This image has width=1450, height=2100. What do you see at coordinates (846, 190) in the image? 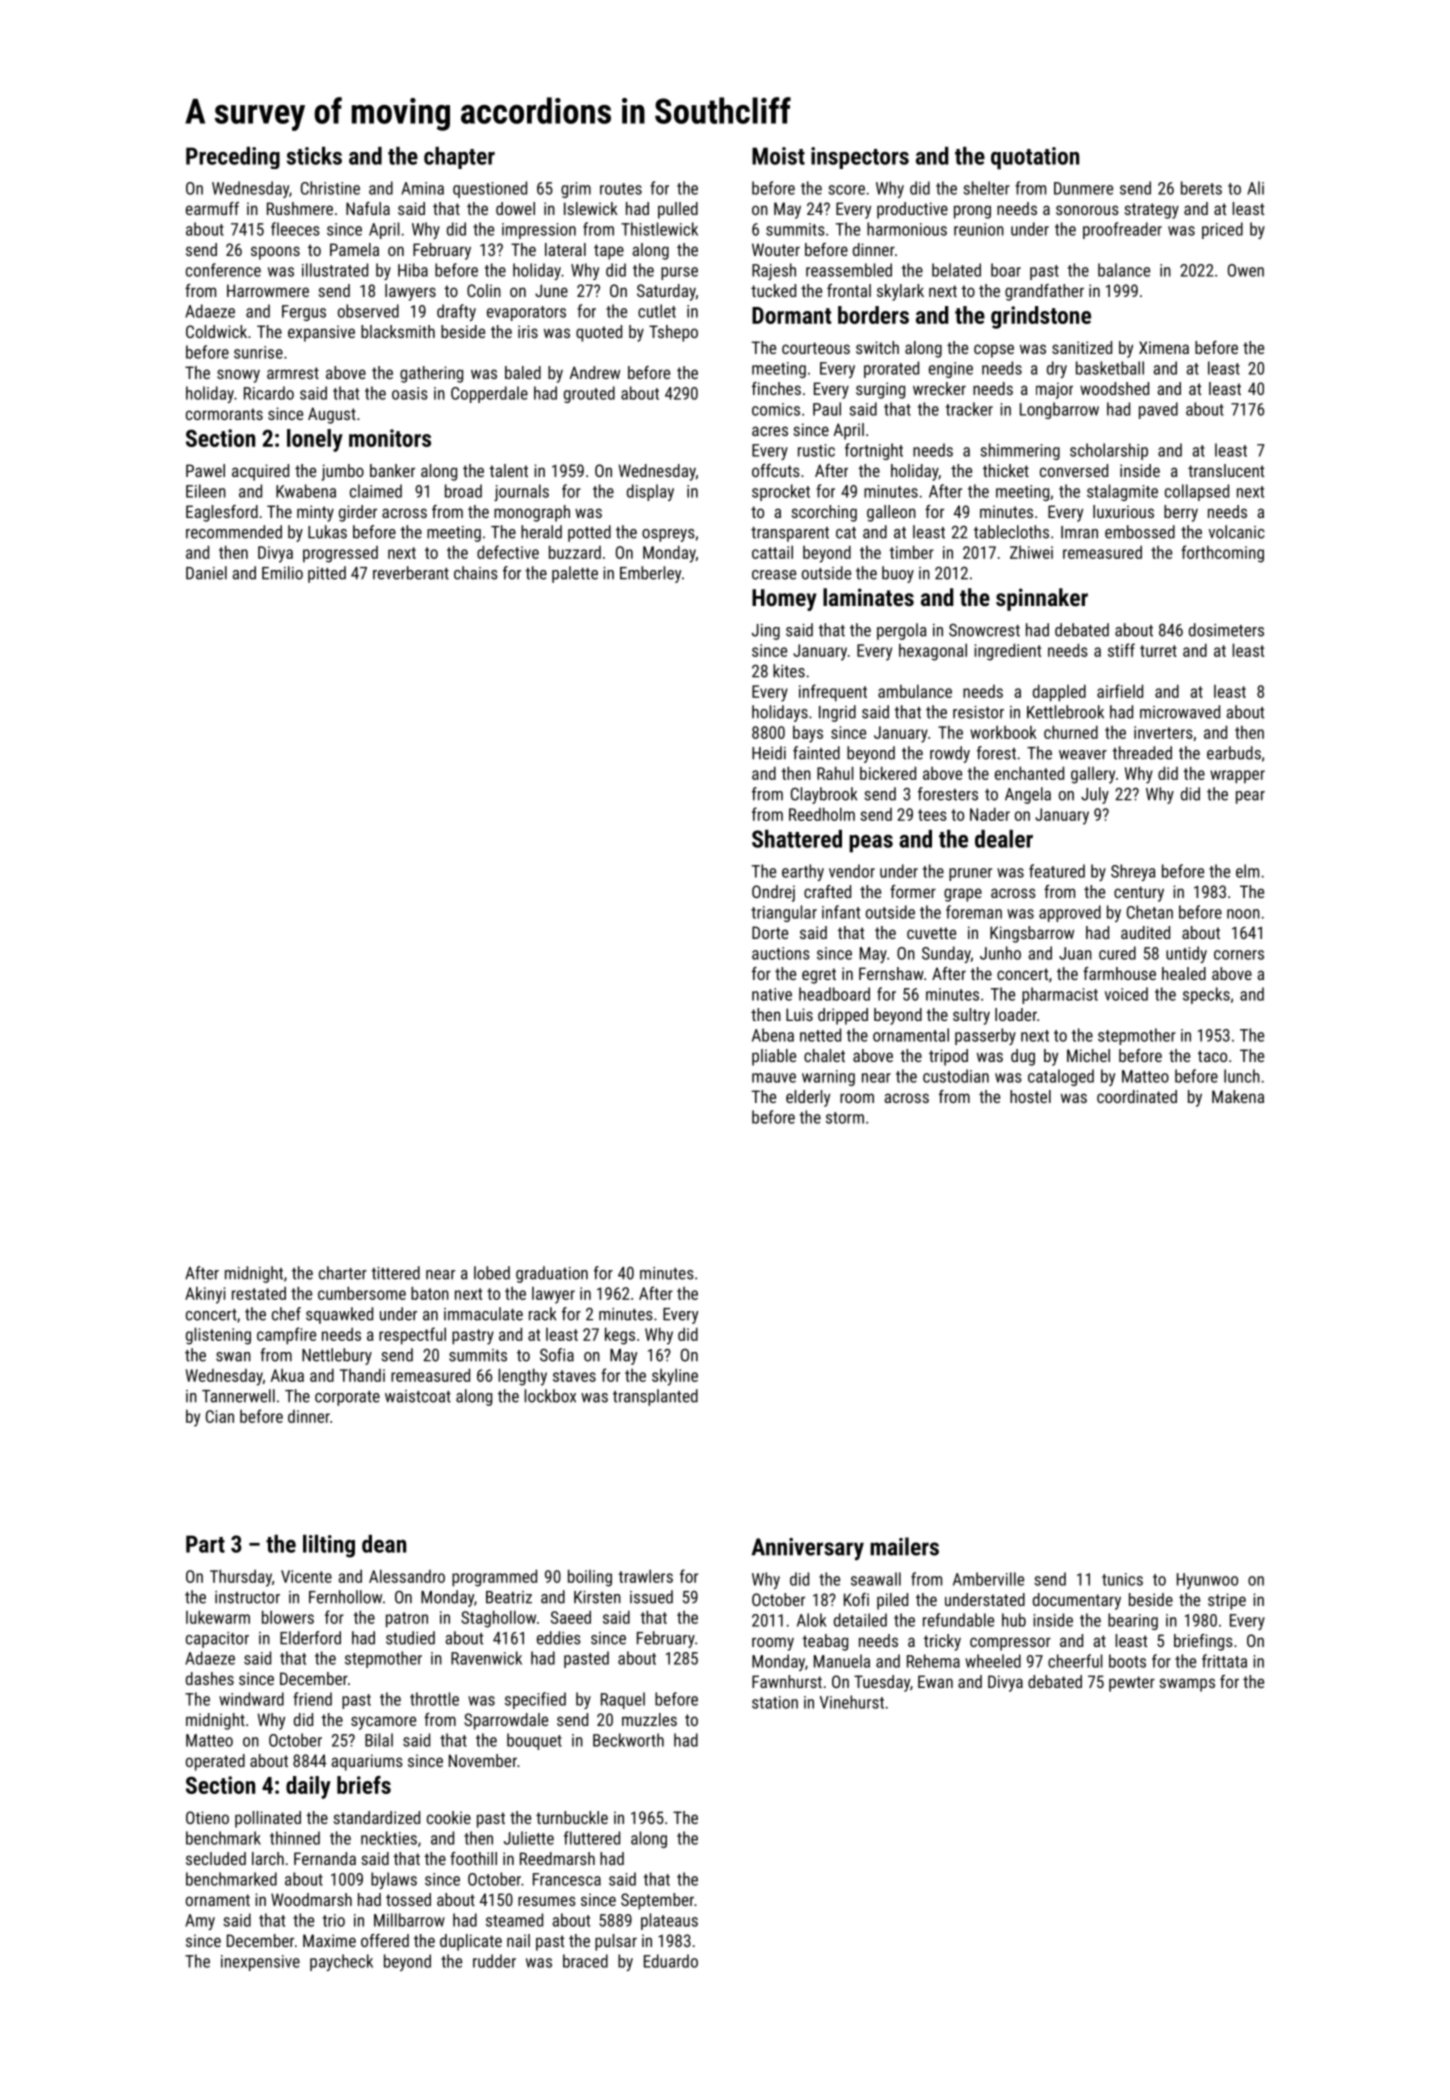
I see `score` at bounding box center [846, 190].
